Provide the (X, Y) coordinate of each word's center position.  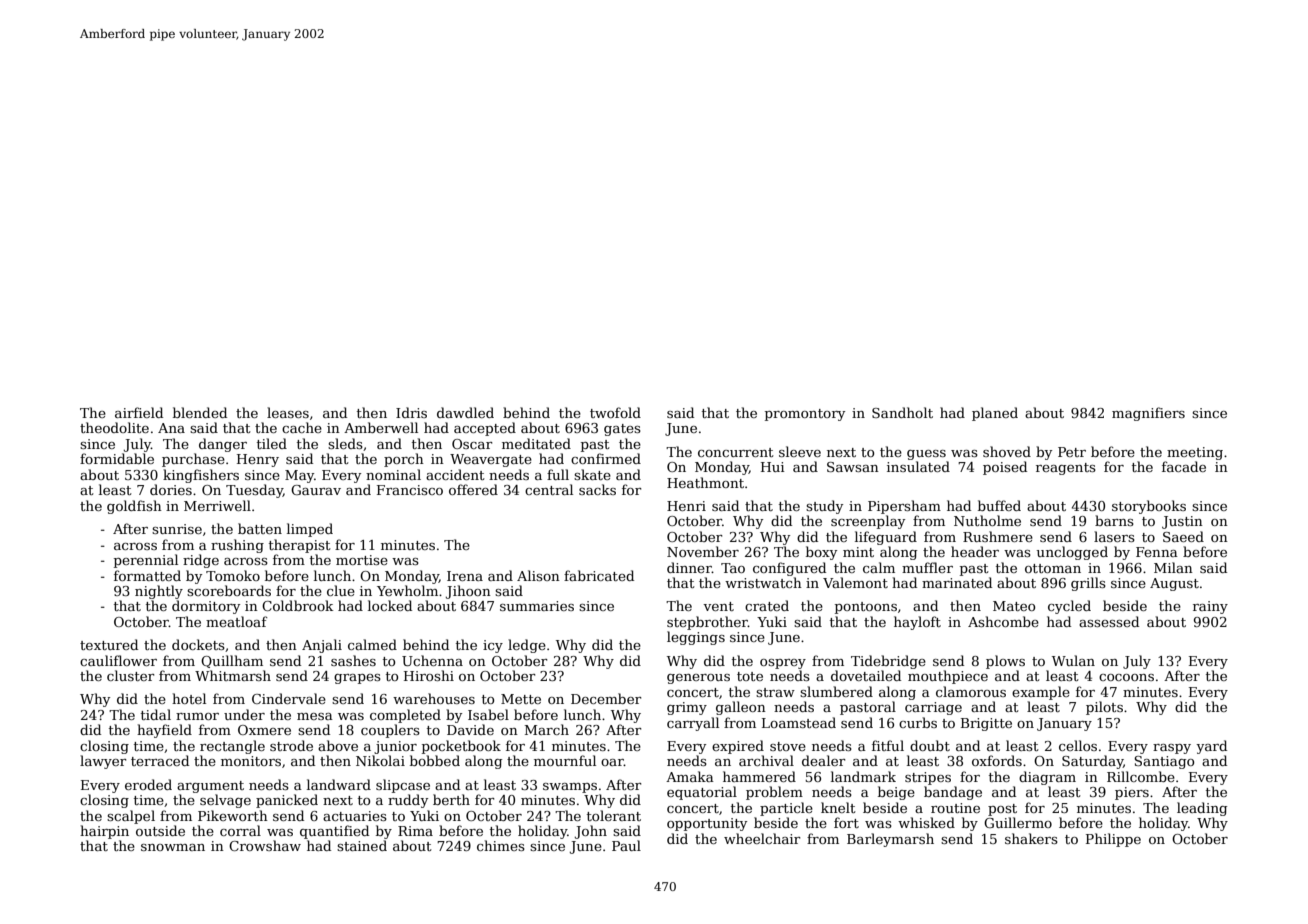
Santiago (1164, 762)
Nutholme (987, 520)
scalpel (131, 817)
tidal (156, 714)
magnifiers (1148, 414)
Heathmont (705, 482)
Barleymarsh (890, 840)
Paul (626, 845)
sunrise (177, 529)
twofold (615, 412)
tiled (272, 443)
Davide (470, 729)
